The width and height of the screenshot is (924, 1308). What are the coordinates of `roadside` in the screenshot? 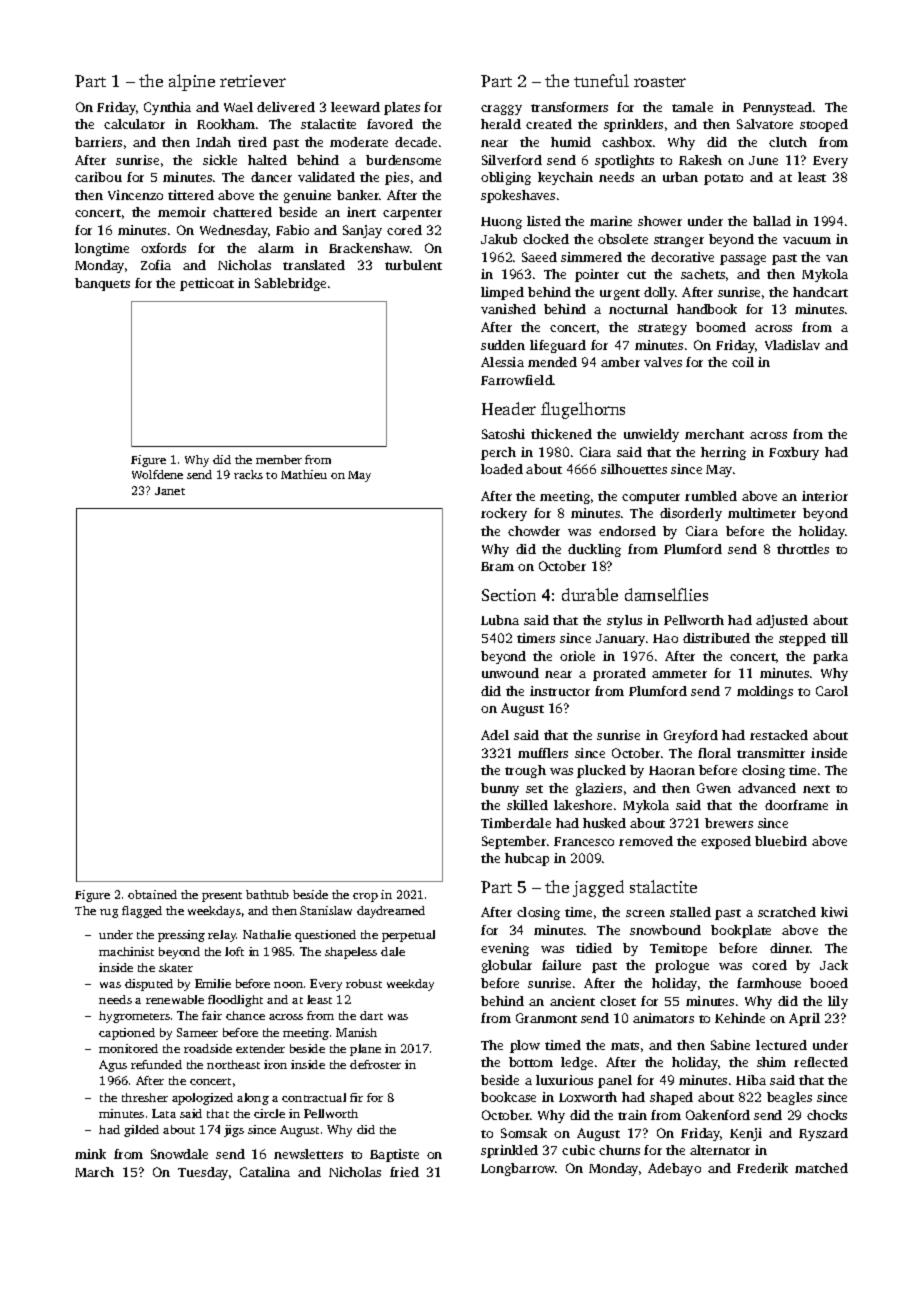 It's located at (208, 1048).
